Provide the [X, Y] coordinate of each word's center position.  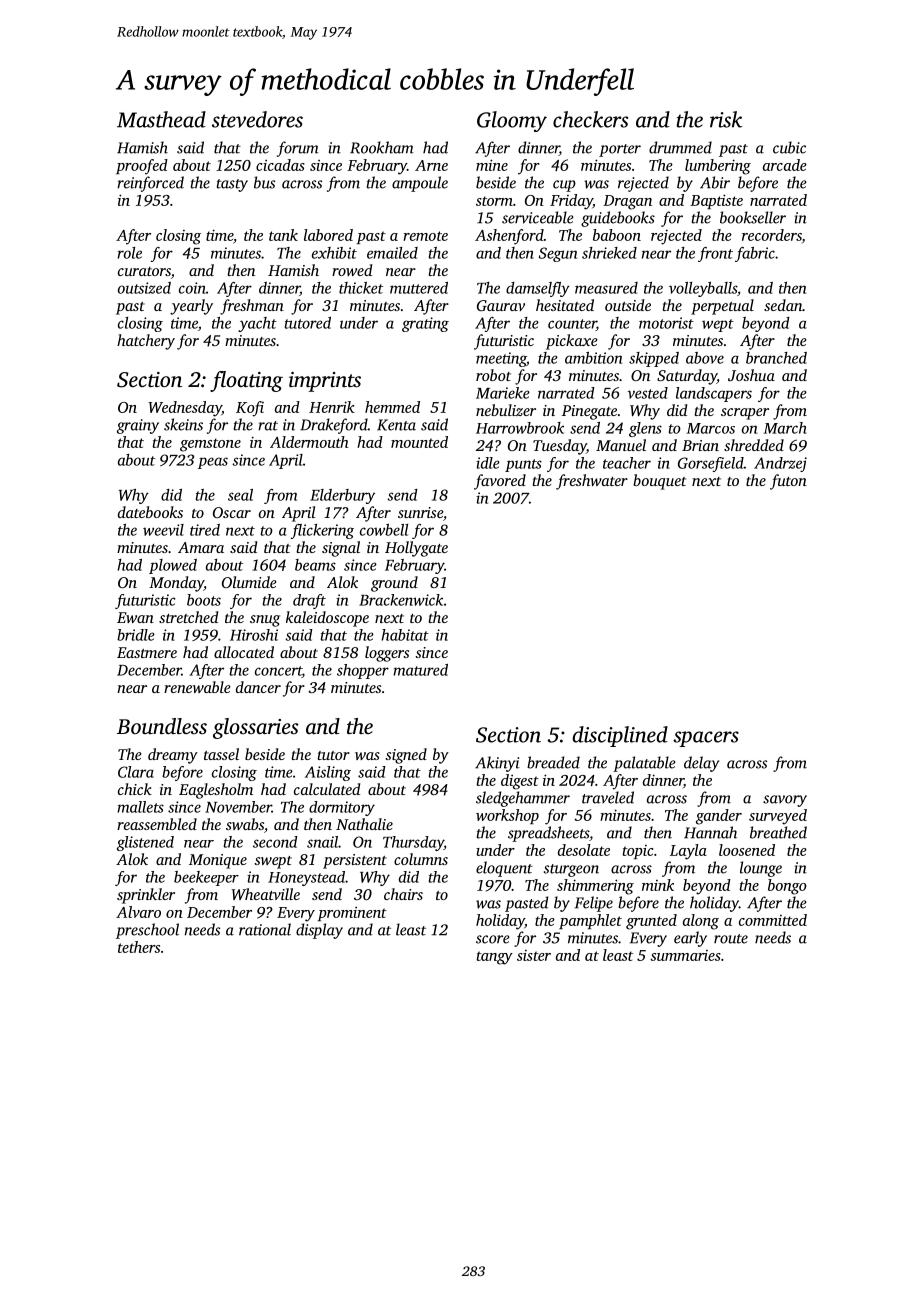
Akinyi [497, 764]
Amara [201, 547]
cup [564, 186]
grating [425, 324]
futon [788, 482]
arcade [785, 165]
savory [785, 801]
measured [606, 288]
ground [394, 584]
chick [135, 789]
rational [265, 929]
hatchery [146, 342]
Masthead [161, 119]
